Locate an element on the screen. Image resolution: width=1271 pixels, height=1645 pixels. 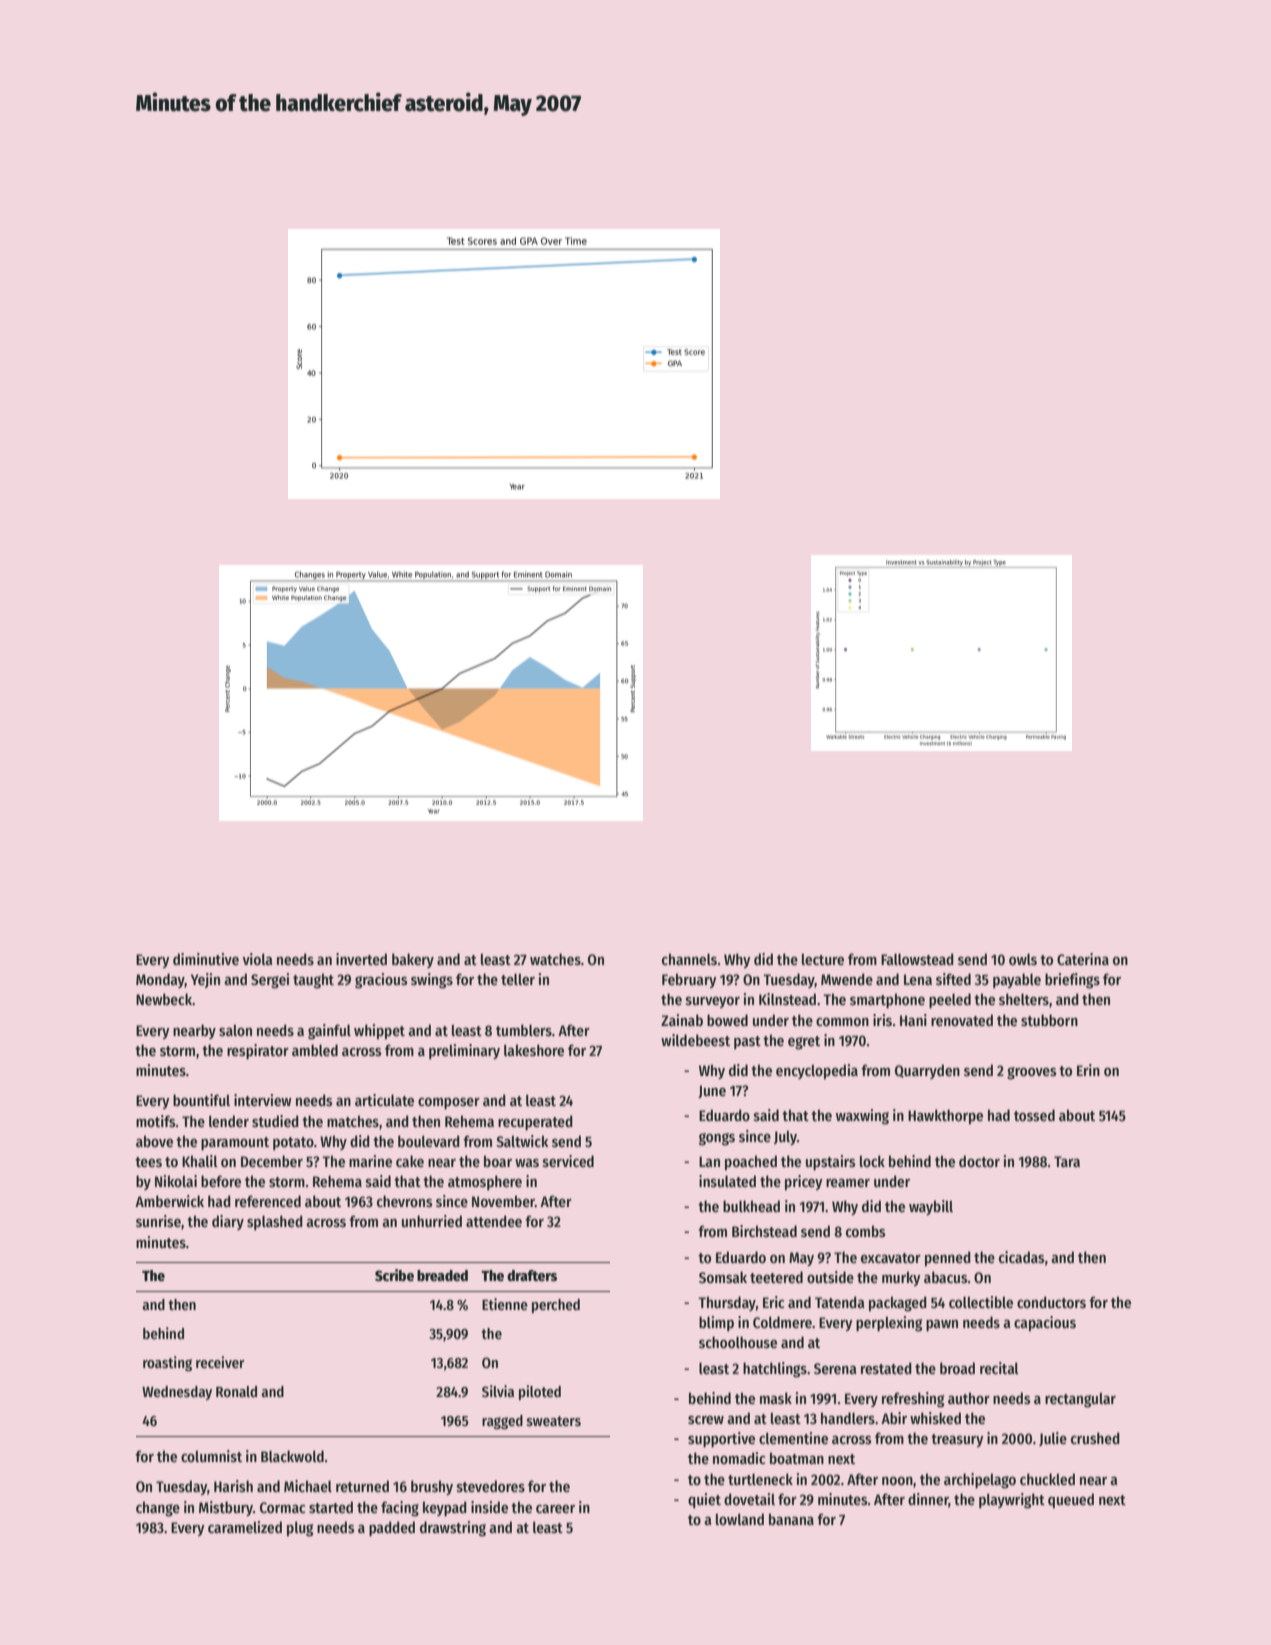
motifs is located at coordinates (156, 1121).
